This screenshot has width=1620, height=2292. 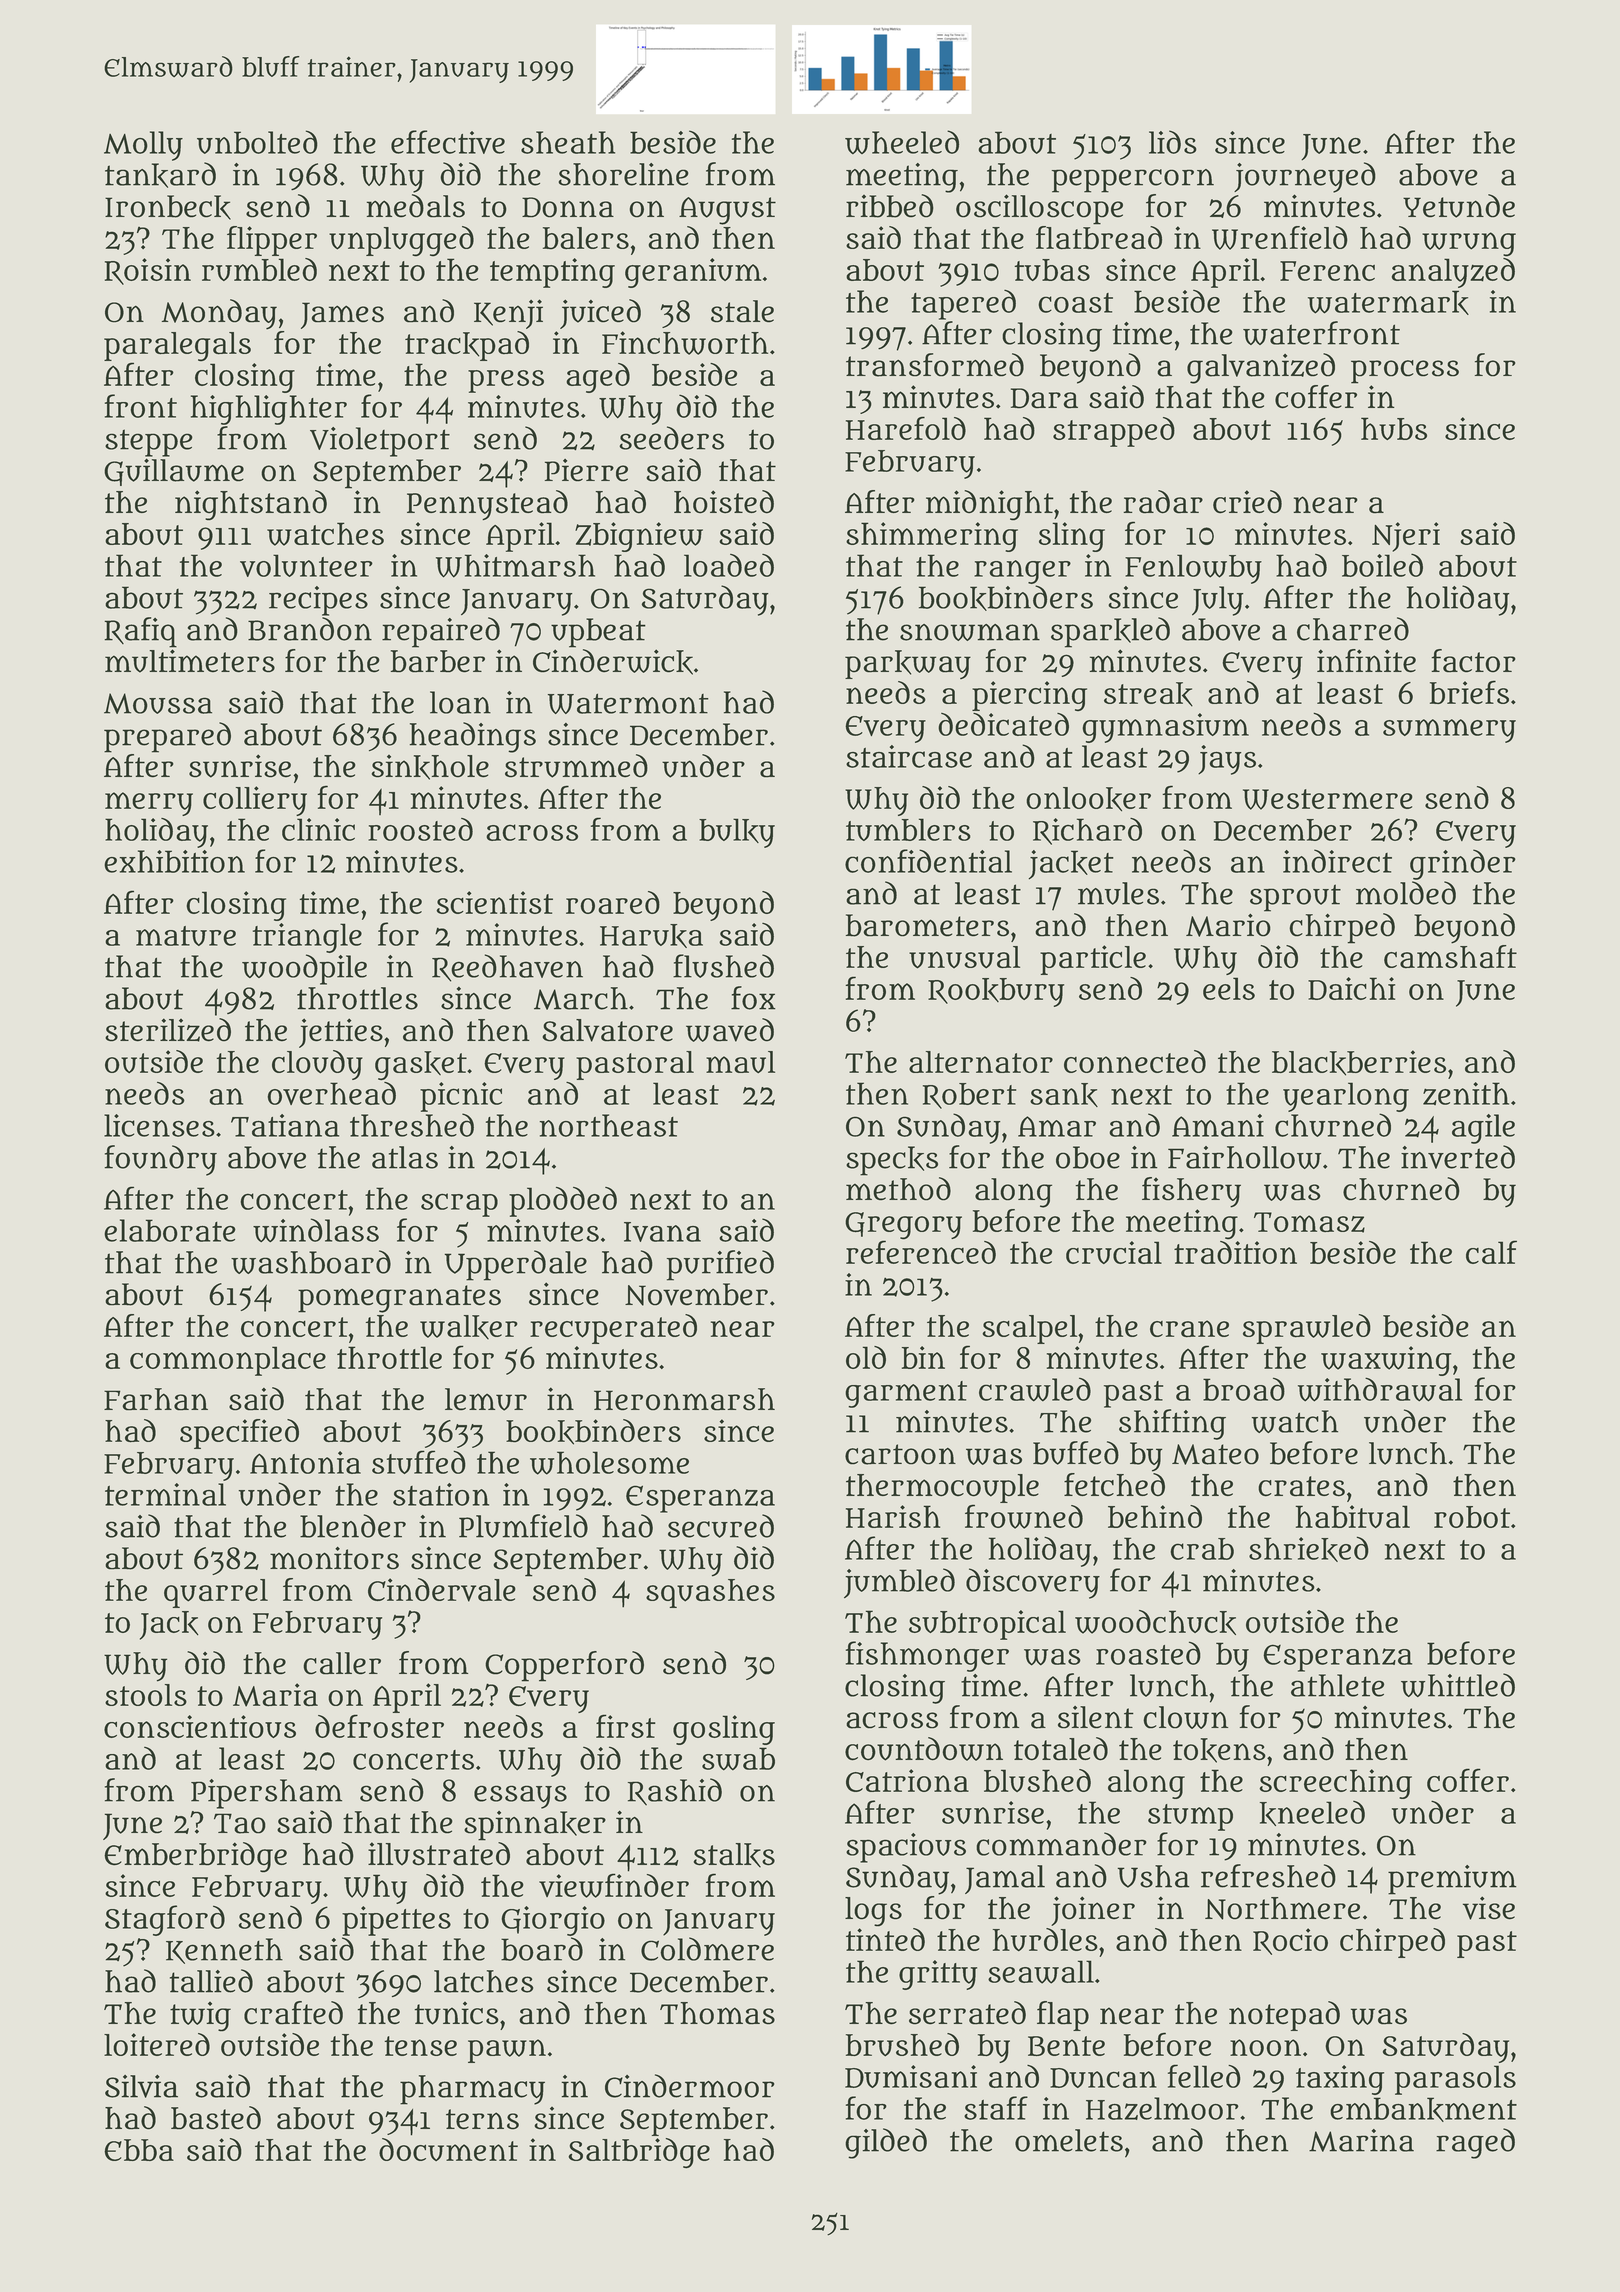 I want to click on tankard, so click(x=160, y=175).
